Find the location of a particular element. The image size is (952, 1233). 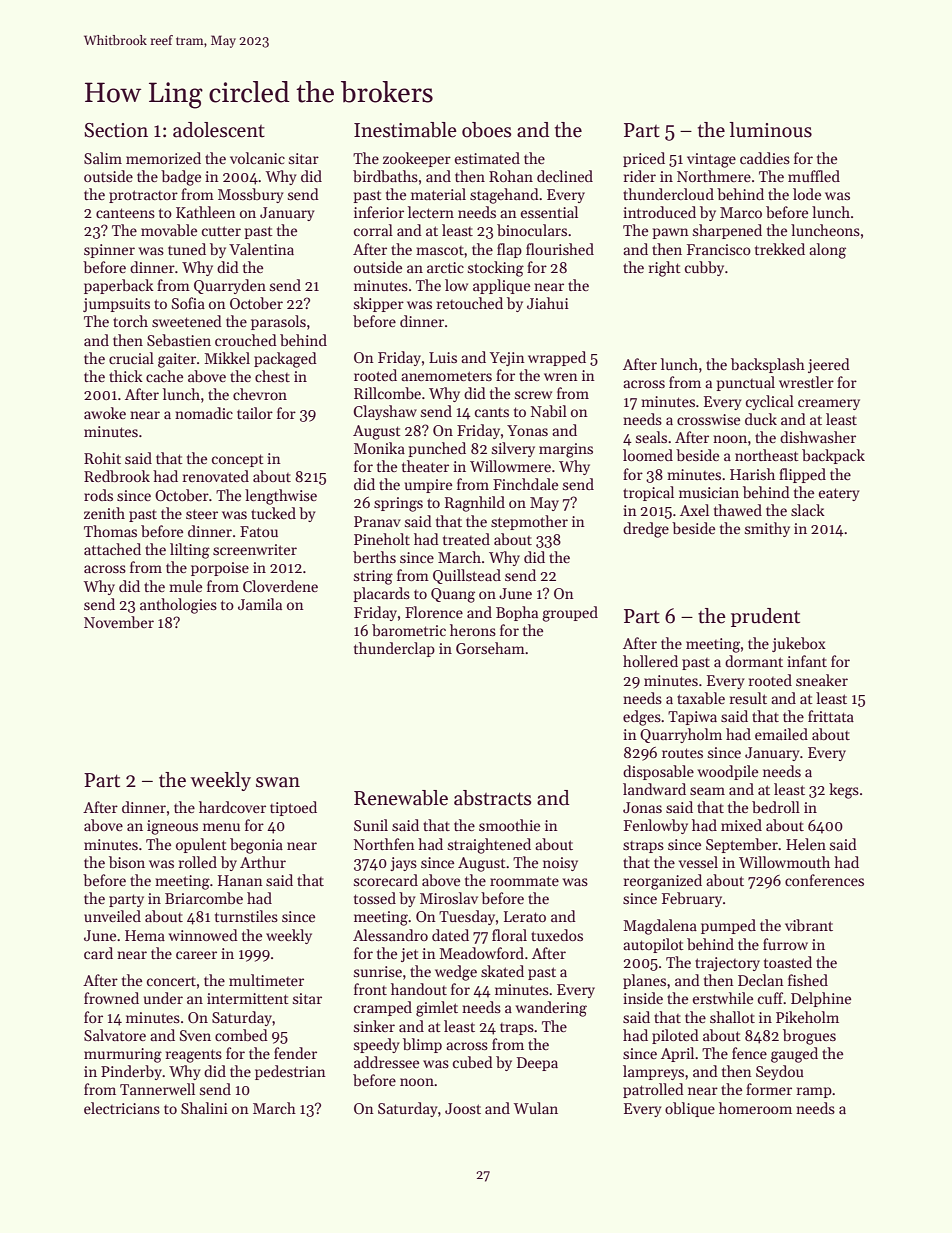

Shalini is located at coordinates (204, 1108).
